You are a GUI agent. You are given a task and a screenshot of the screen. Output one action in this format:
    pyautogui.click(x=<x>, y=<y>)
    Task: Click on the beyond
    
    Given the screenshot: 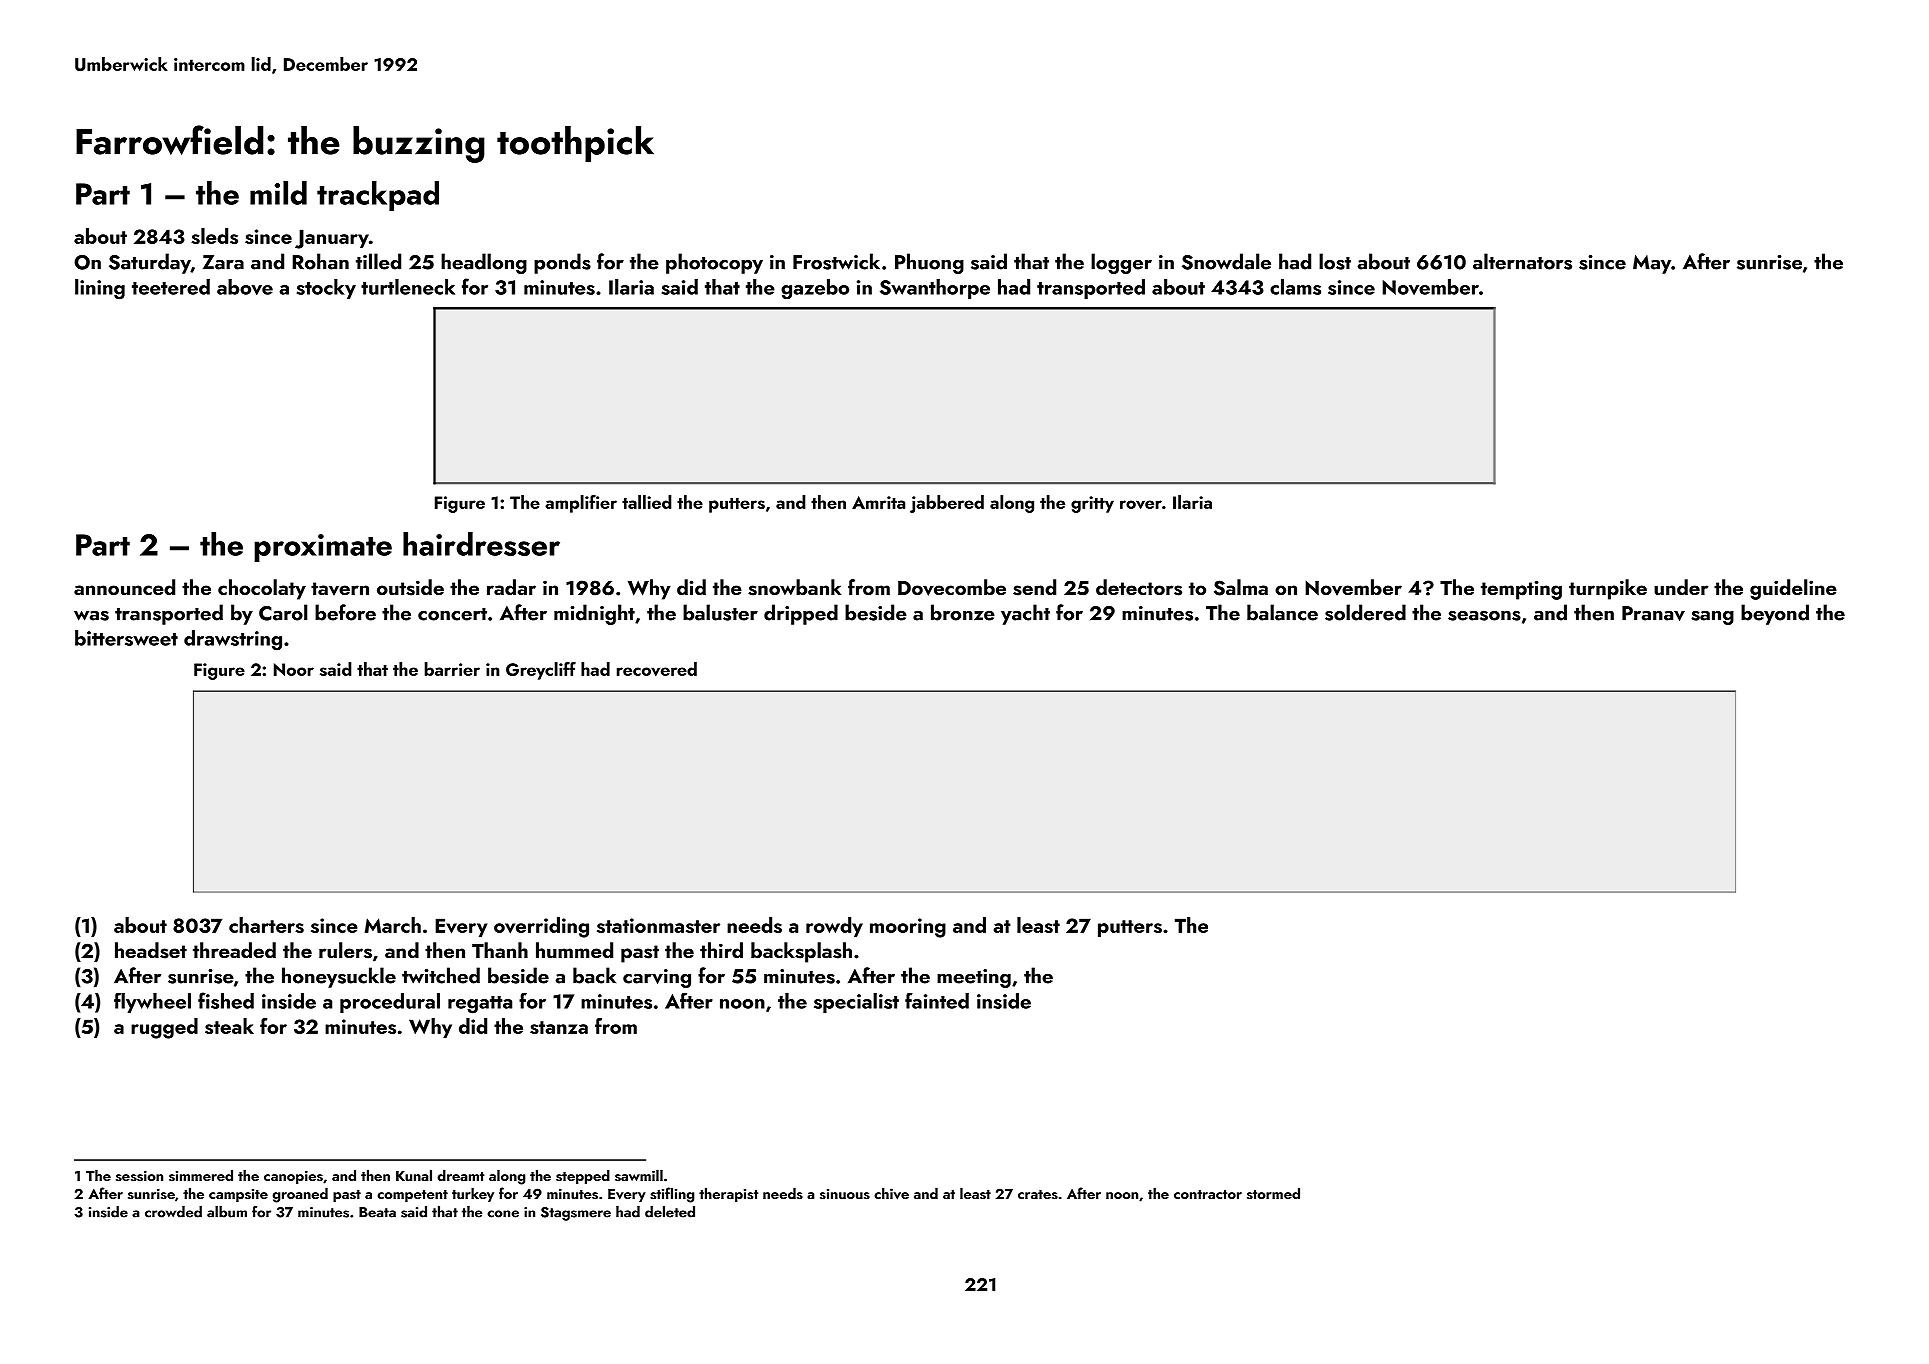 What is the action you would take?
    pyautogui.click(x=1775, y=614)
